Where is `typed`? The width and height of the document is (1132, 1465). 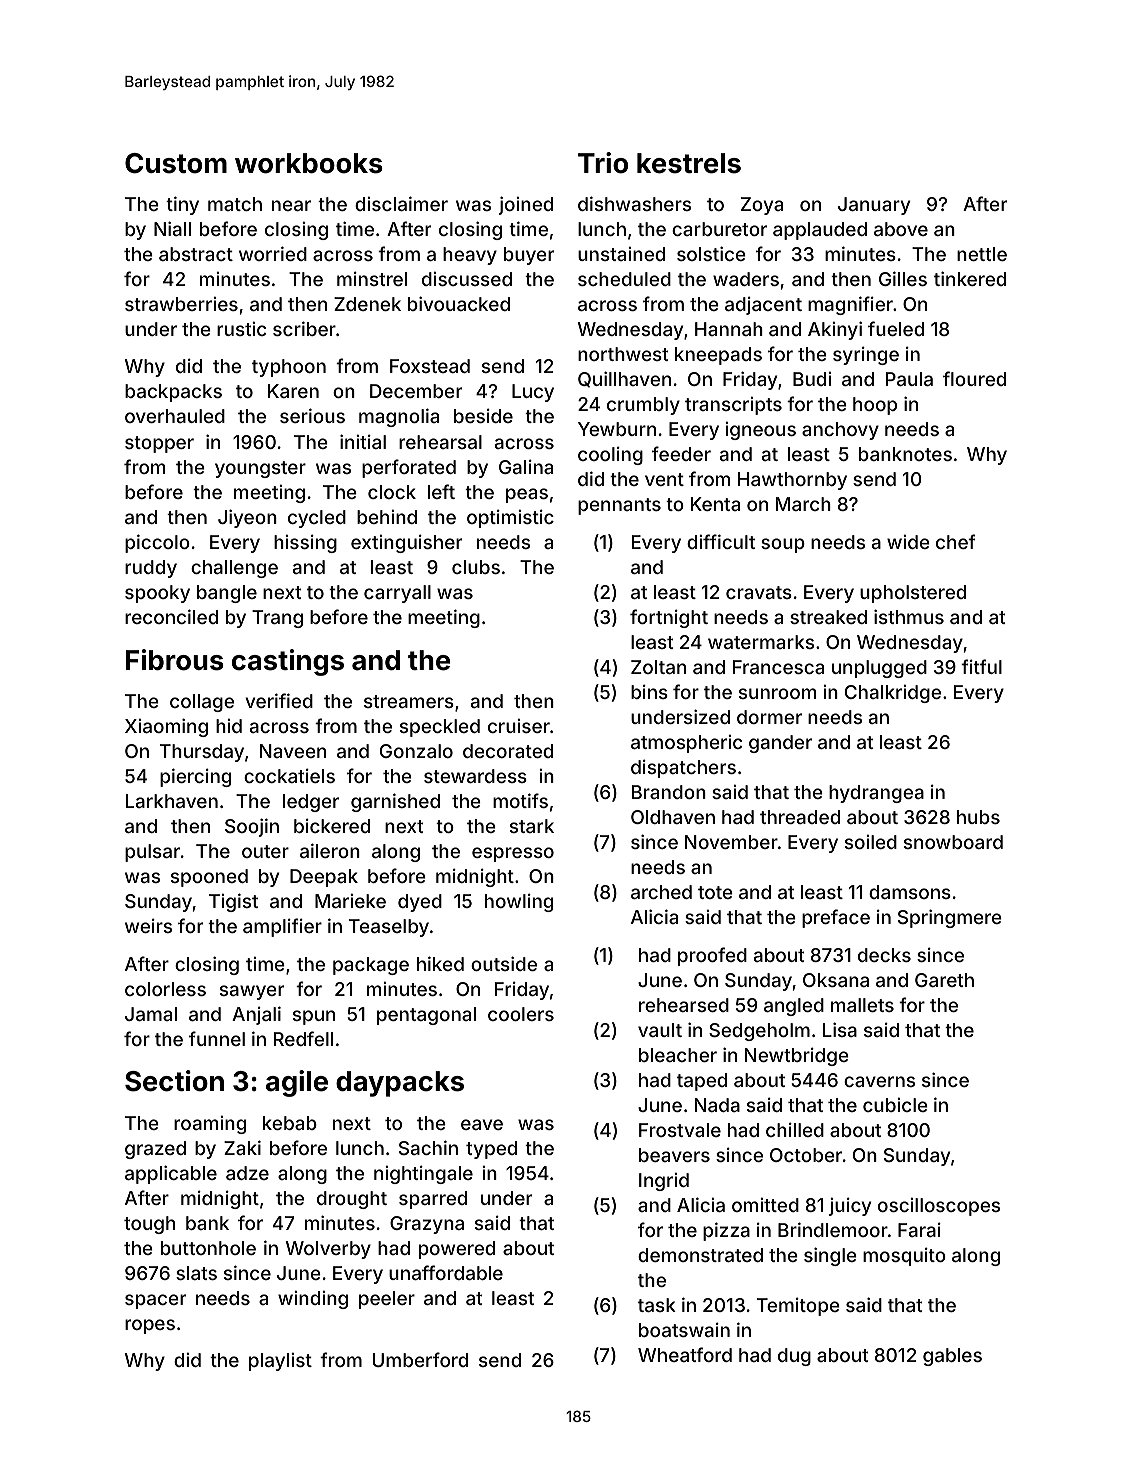 typed is located at coordinates (491, 1150).
